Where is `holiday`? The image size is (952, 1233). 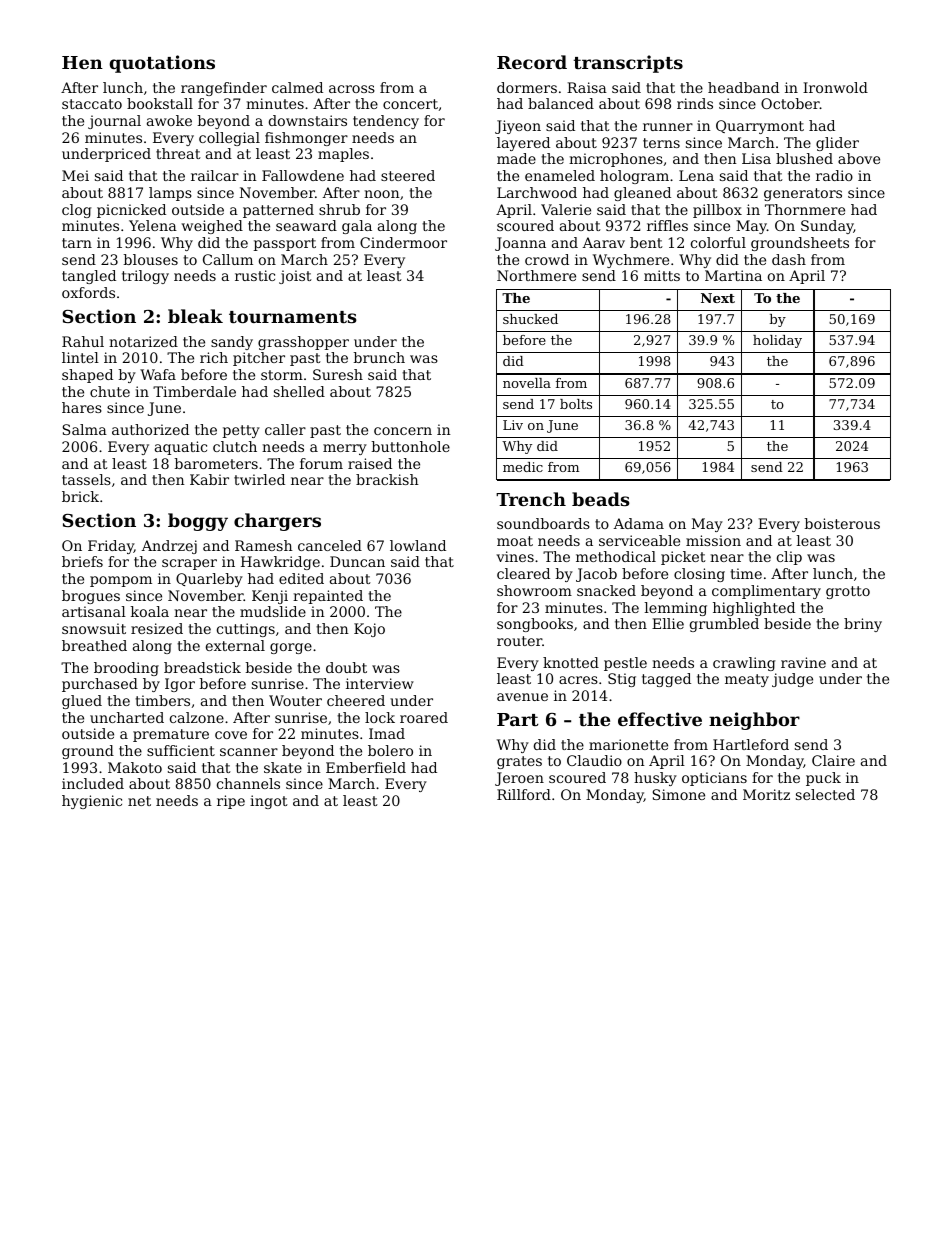 holiday is located at coordinates (777, 341).
